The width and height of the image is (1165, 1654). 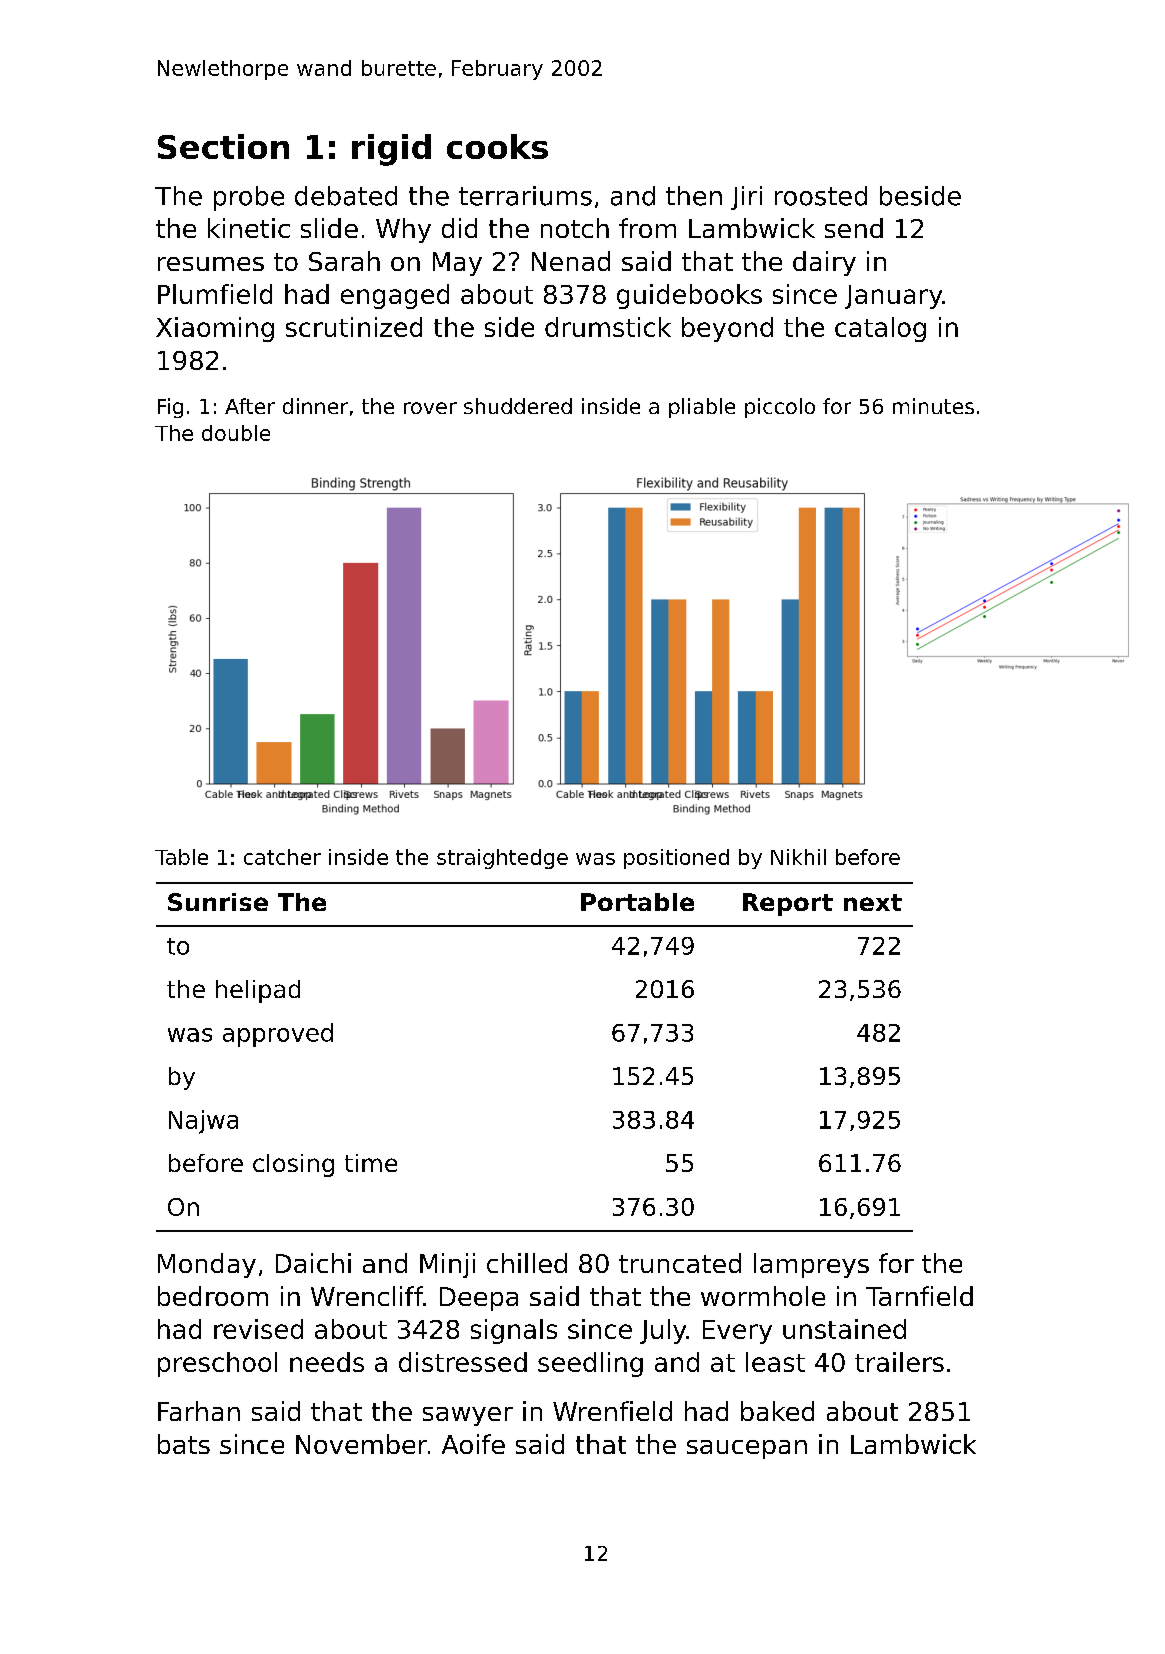 What do you see at coordinates (327, 1362) in the image?
I see `needs` at bounding box center [327, 1362].
